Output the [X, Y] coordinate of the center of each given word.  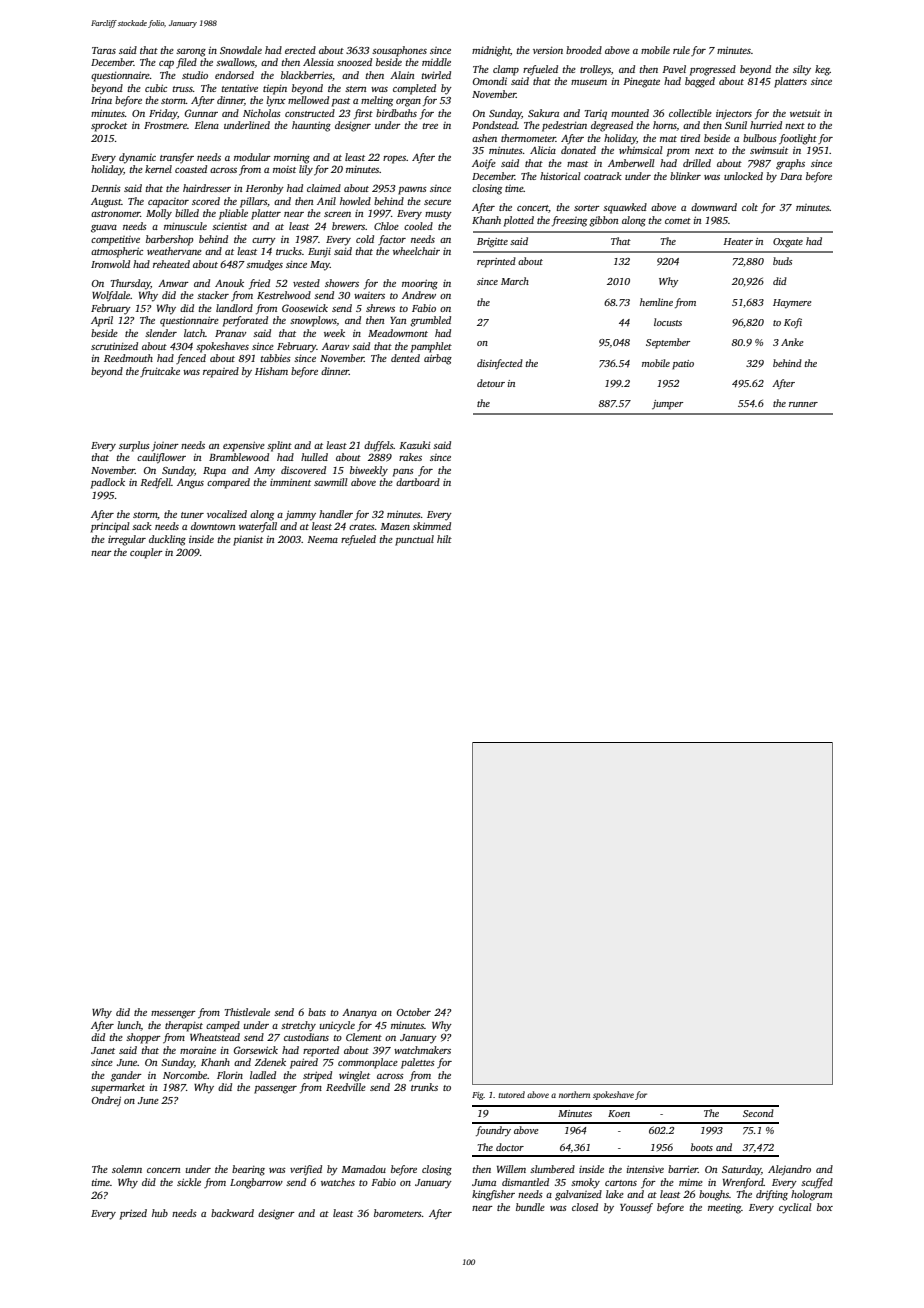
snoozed [354, 62]
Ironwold [110, 264]
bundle [530, 1207]
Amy [264, 472]
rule [681, 50]
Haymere [792, 304]
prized [133, 1214]
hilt [444, 539]
